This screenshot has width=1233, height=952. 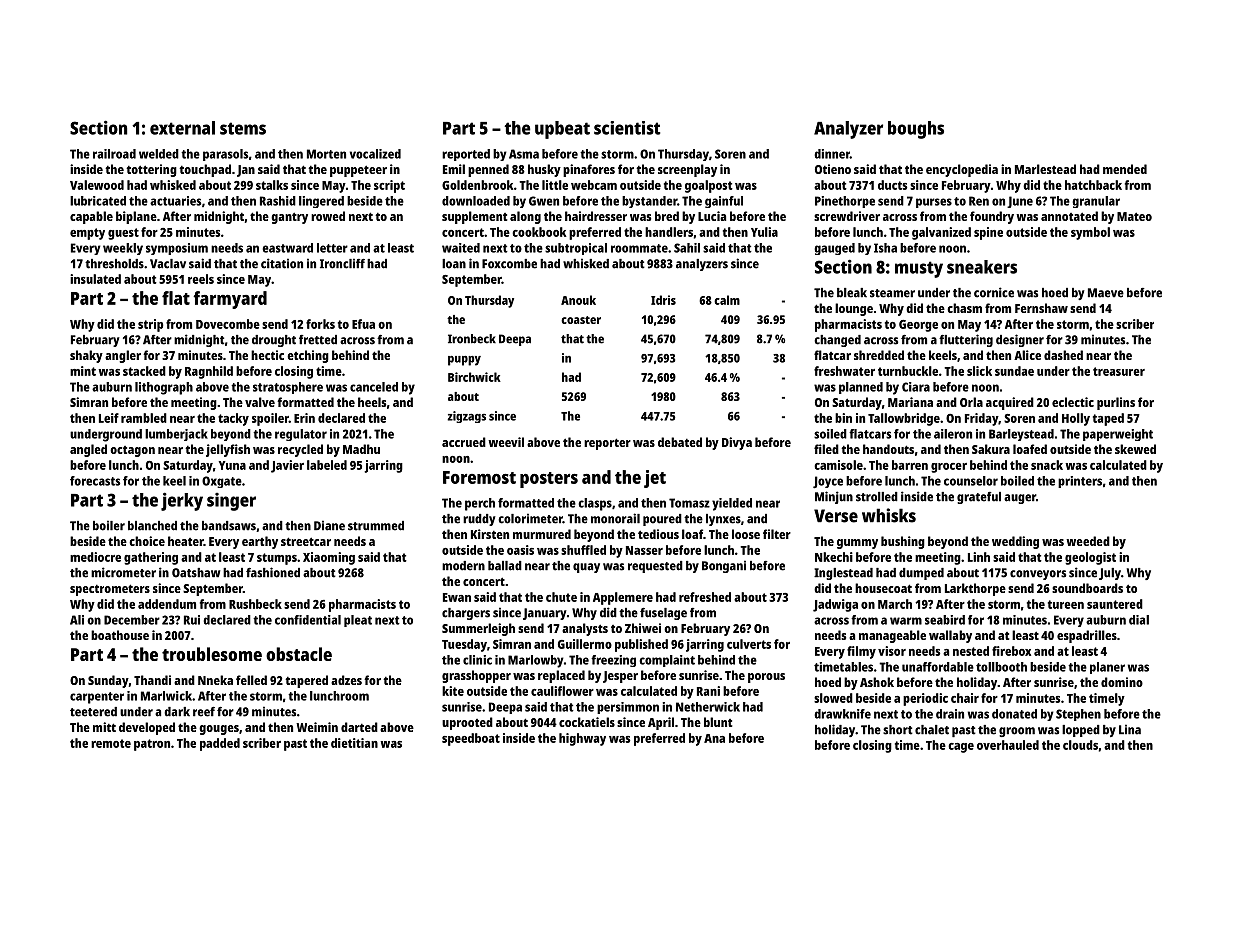 What do you see at coordinates (627, 128) in the screenshot?
I see `scientist` at bounding box center [627, 128].
